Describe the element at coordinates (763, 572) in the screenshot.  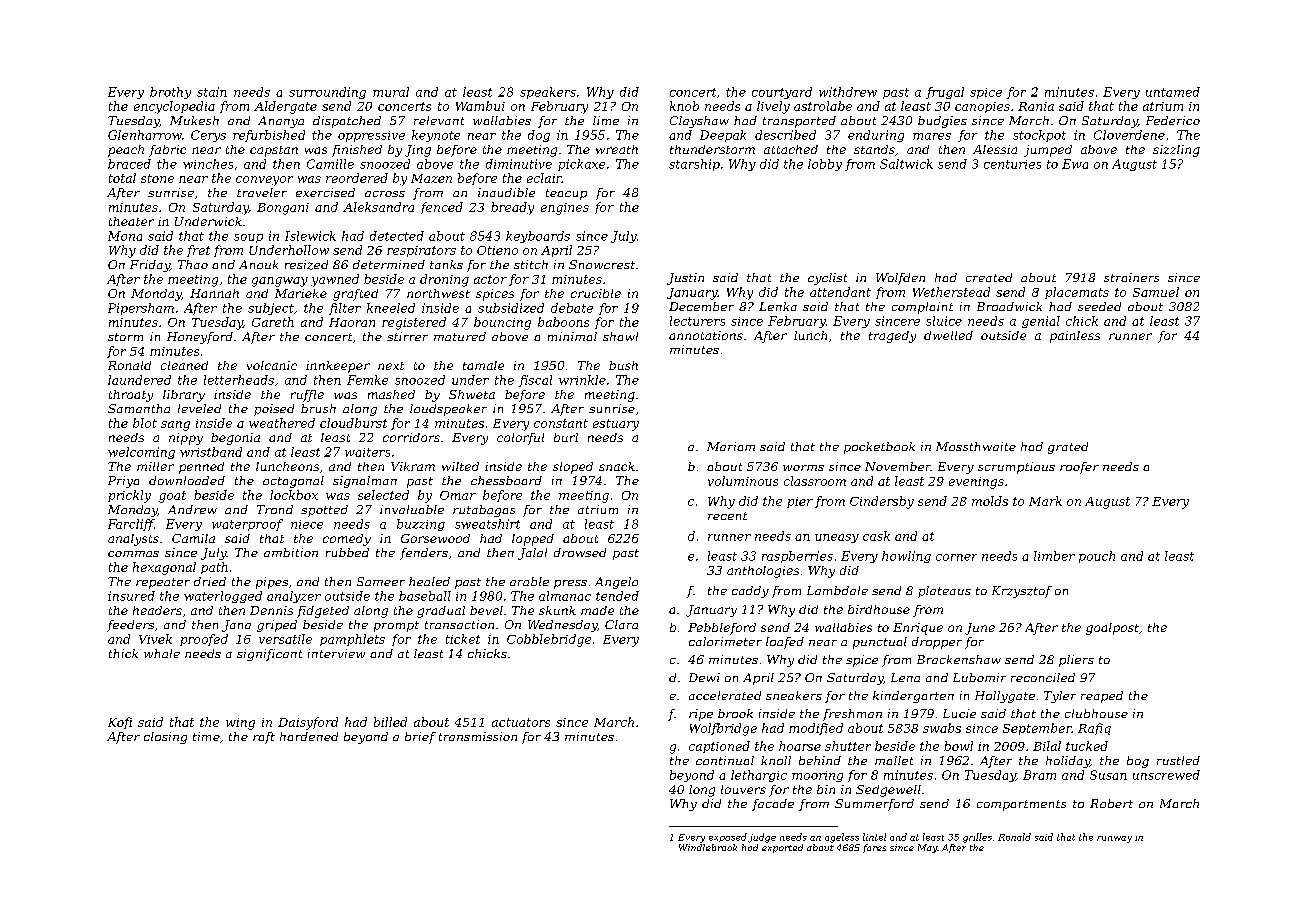
I see `anthologies` at that location.
